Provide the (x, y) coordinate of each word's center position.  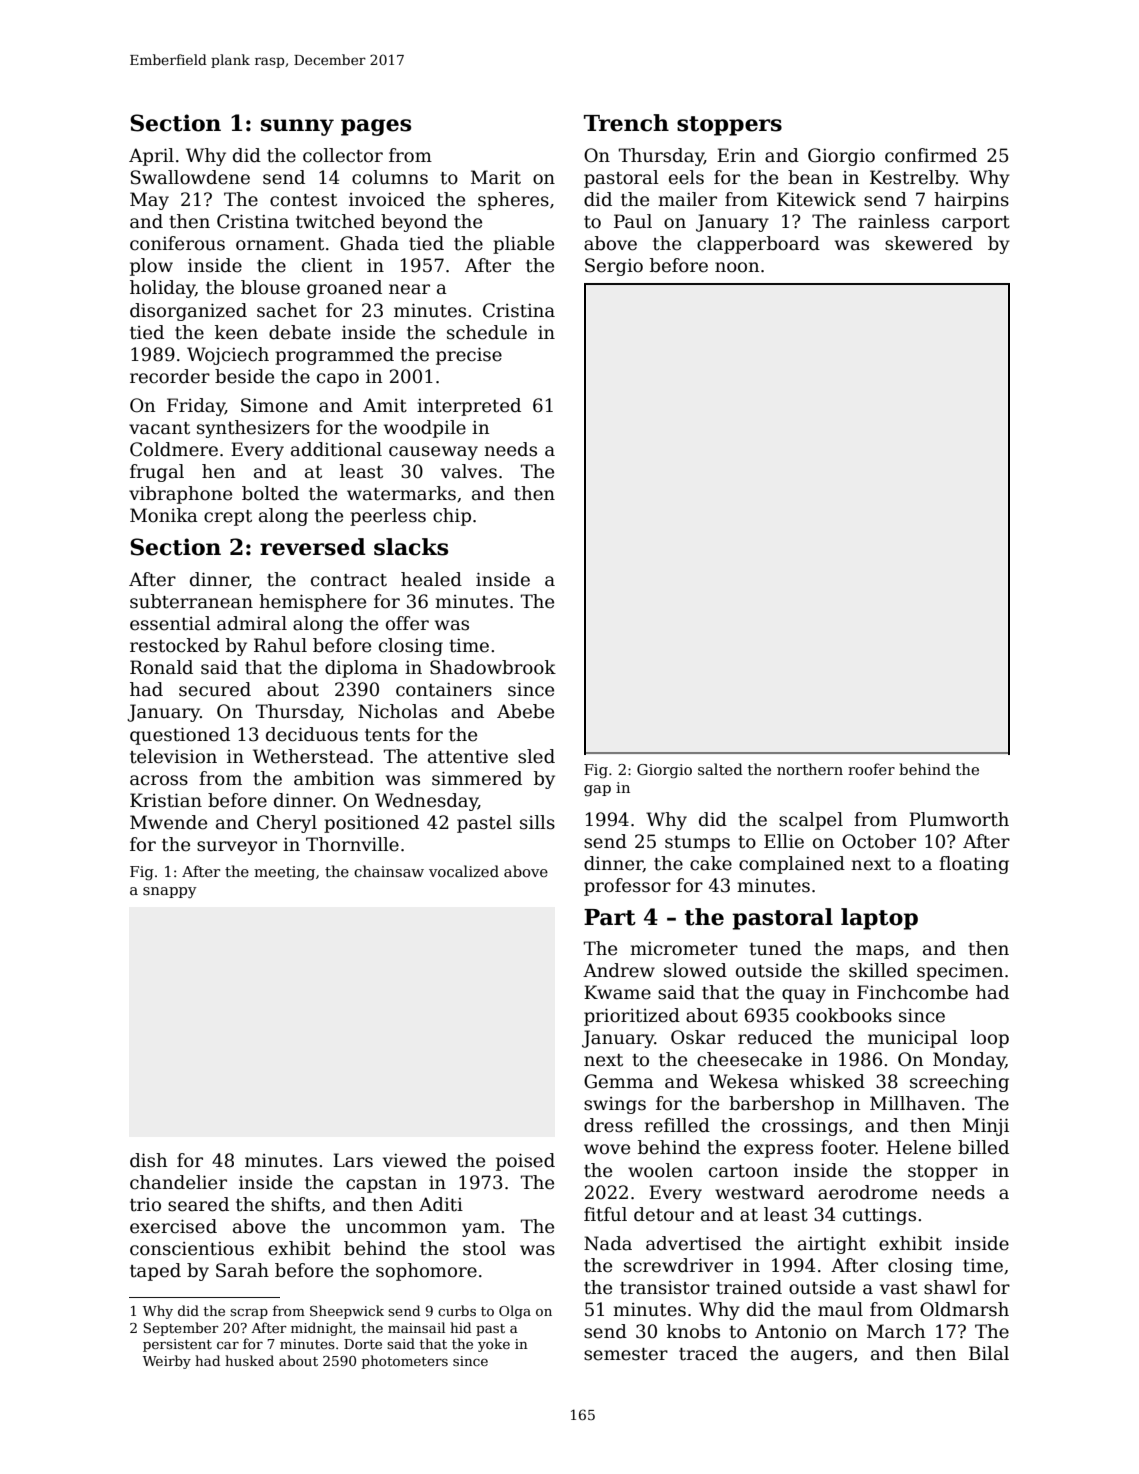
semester (626, 1354)
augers (821, 1357)
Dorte (363, 1344)
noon (737, 267)
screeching (959, 1083)
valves (469, 471)
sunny (297, 127)
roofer (871, 769)
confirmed (931, 155)
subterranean (191, 601)
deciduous (312, 734)
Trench (626, 123)
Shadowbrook (493, 667)
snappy (170, 892)
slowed (695, 970)
